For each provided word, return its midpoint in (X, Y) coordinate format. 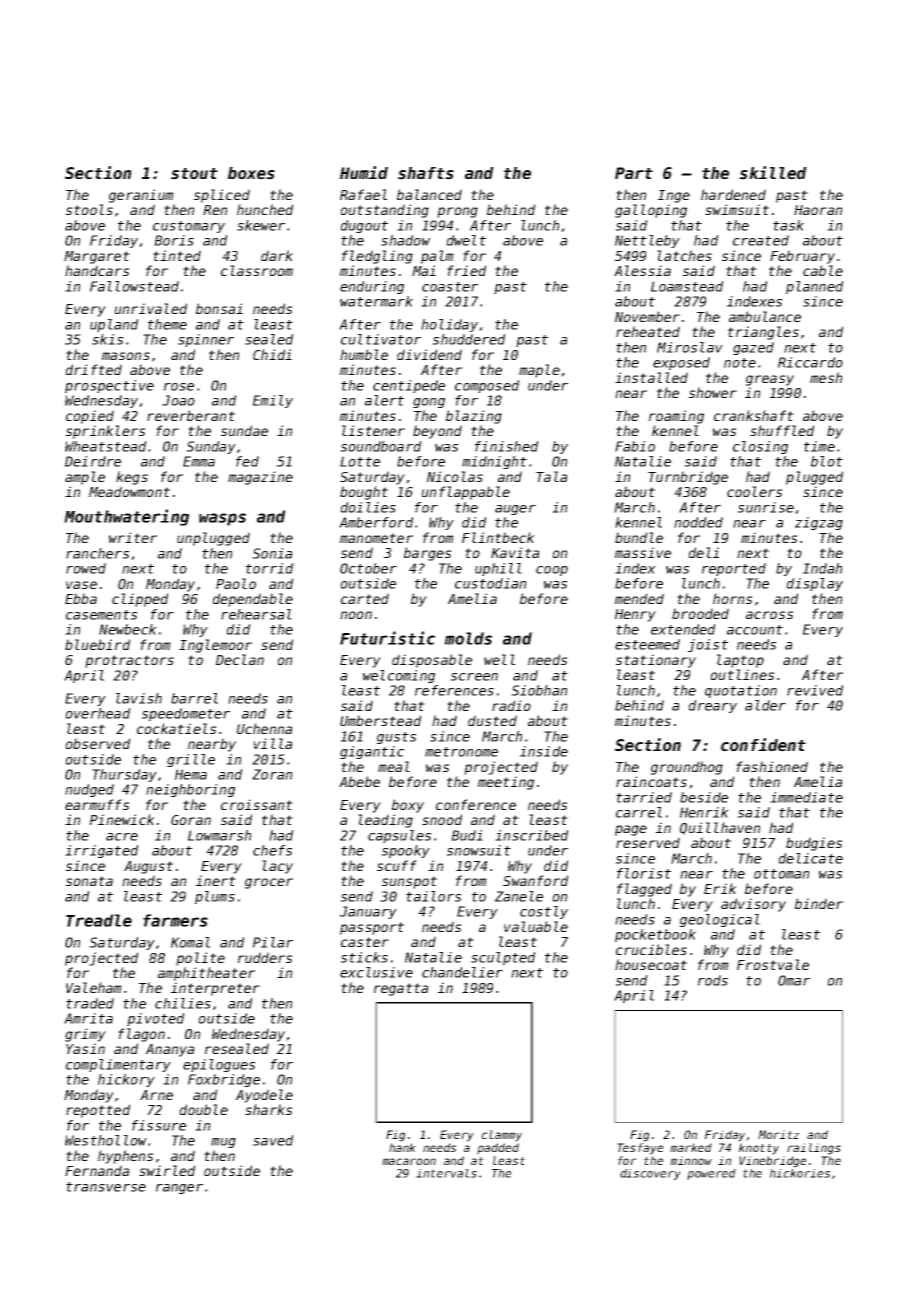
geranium (141, 196)
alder (765, 705)
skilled (773, 173)
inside (544, 751)
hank (402, 1147)
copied (90, 417)
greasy (770, 380)
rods (713, 980)
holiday (449, 325)
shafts (426, 173)
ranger (179, 1189)
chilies (183, 1003)
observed (98, 743)
